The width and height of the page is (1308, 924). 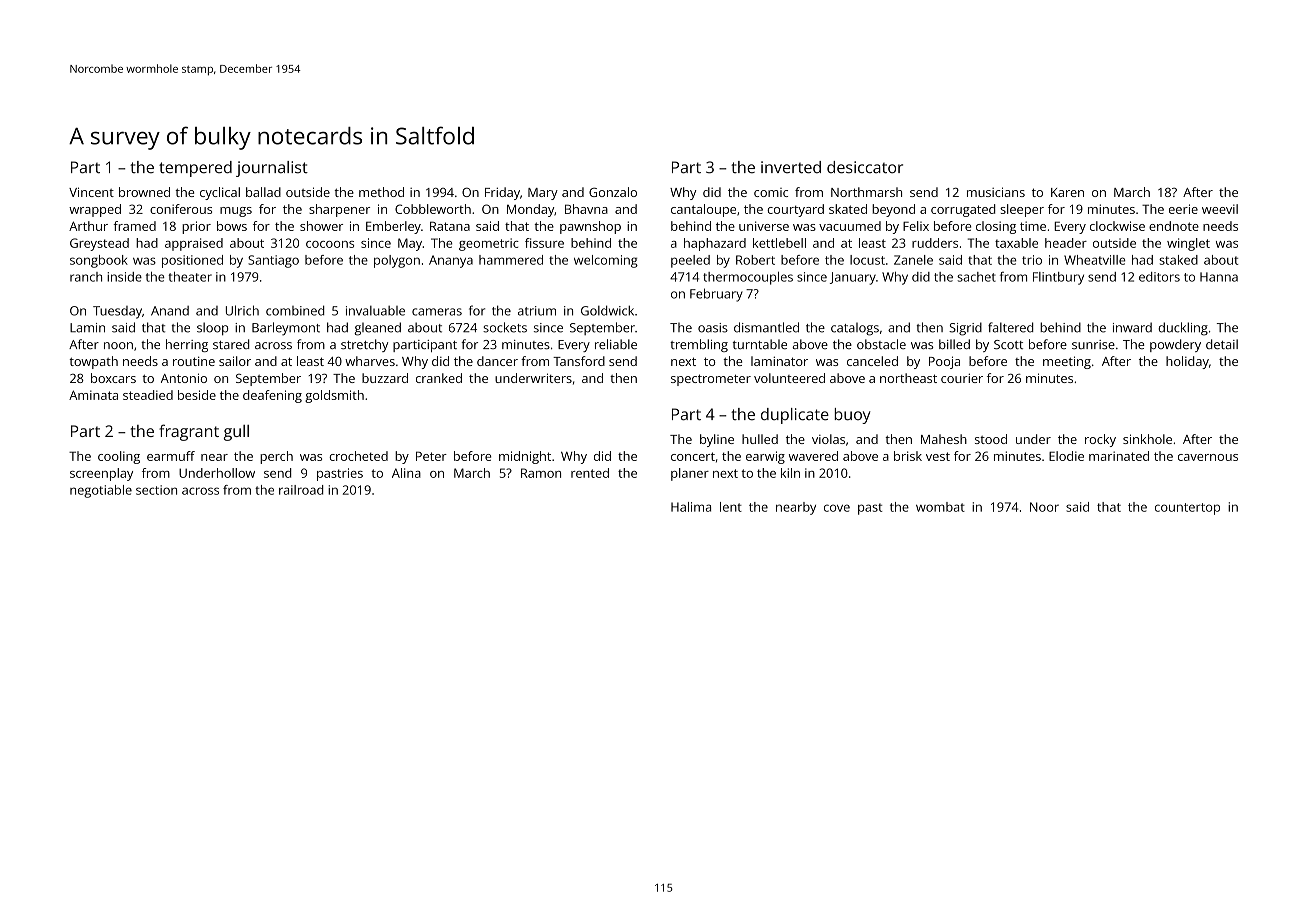 I want to click on inverted, so click(x=791, y=167).
